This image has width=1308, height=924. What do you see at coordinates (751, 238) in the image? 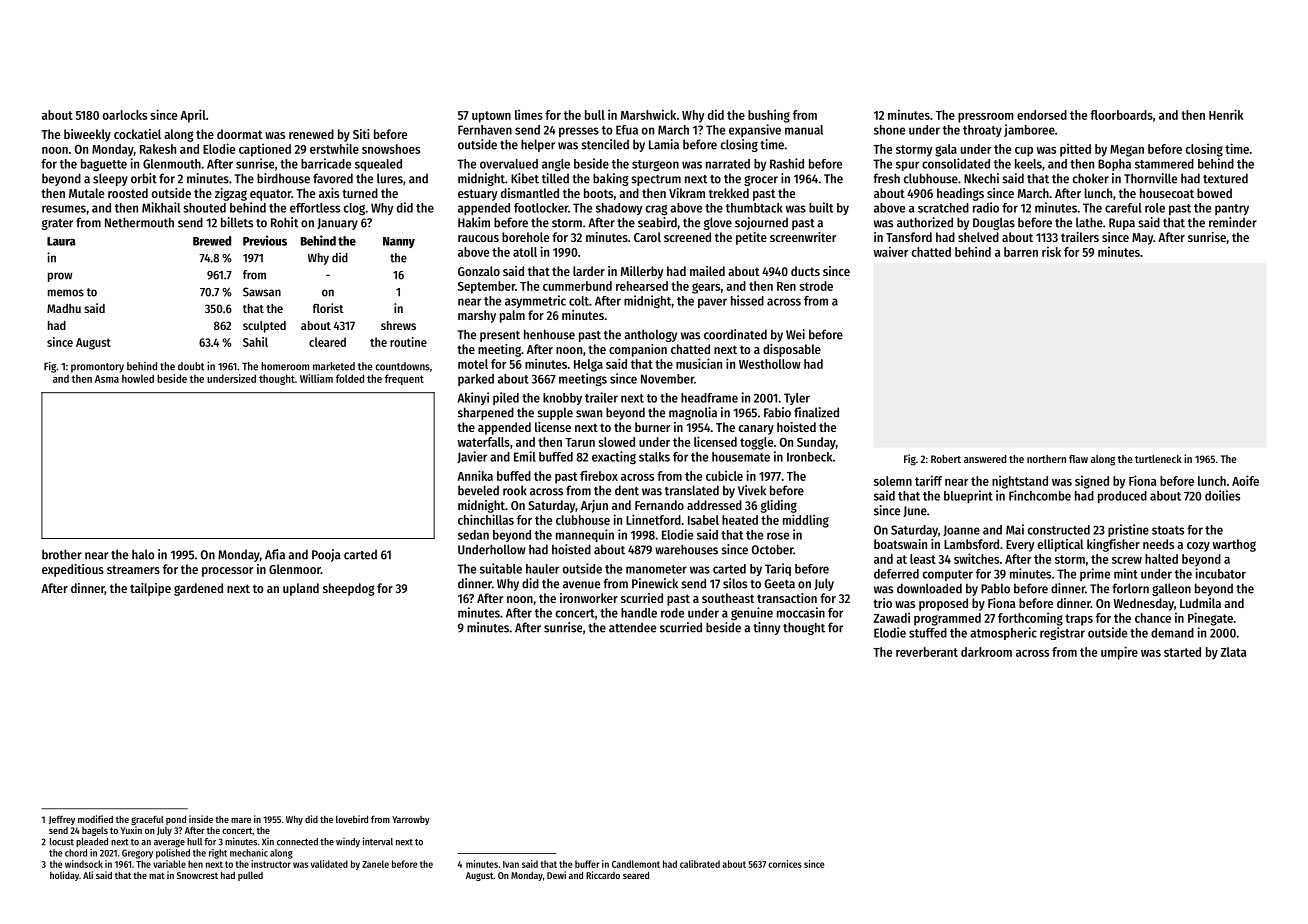
I see `petite` at bounding box center [751, 238].
